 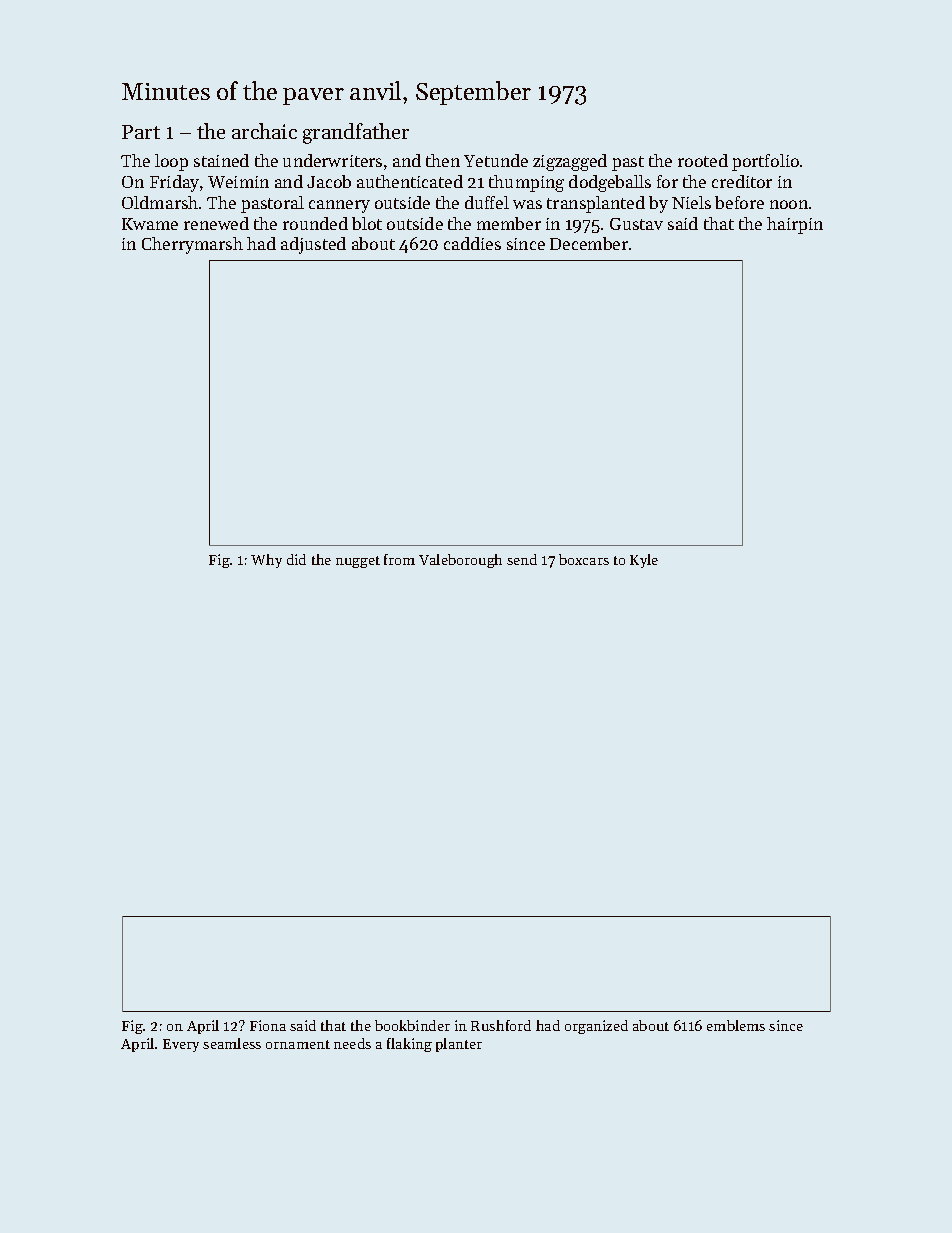 I want to click on organized, so click(x=596, y=1027).
